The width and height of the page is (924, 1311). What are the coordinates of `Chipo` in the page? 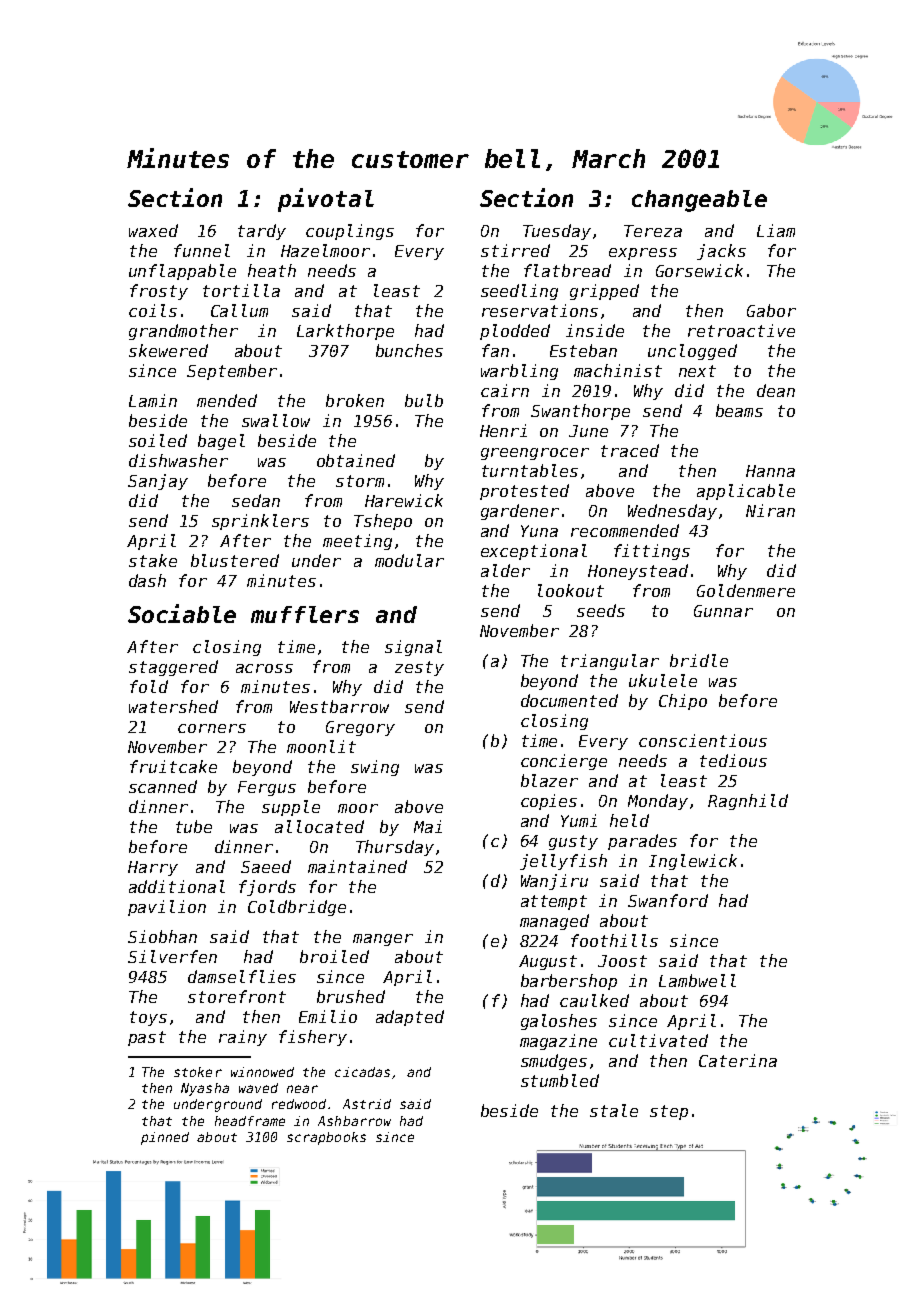 It's located at (683, 702).
